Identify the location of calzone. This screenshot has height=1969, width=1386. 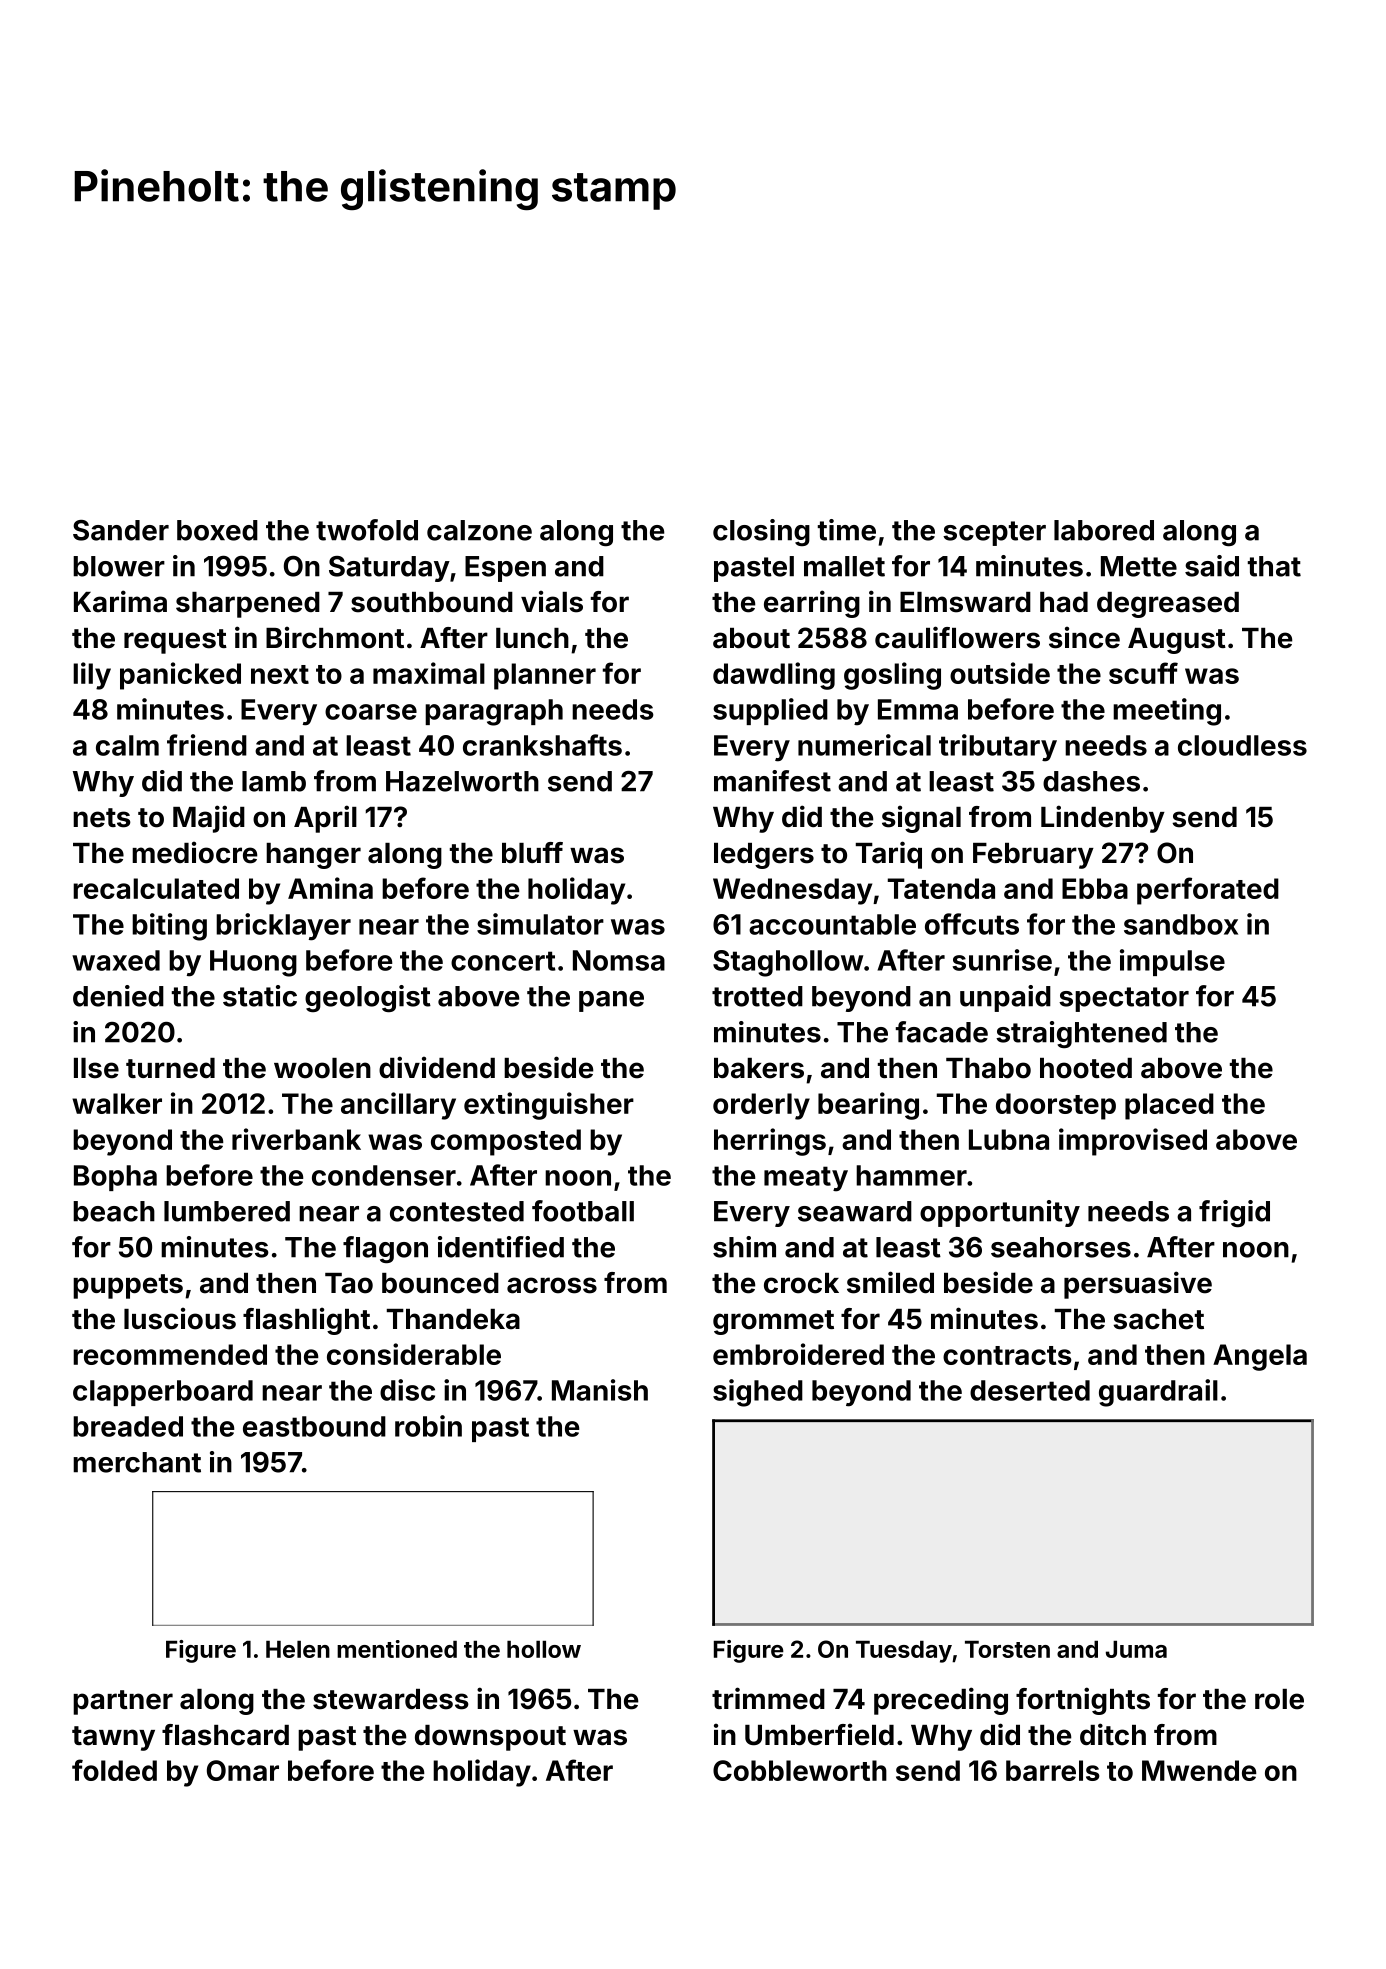
(479, 530).
